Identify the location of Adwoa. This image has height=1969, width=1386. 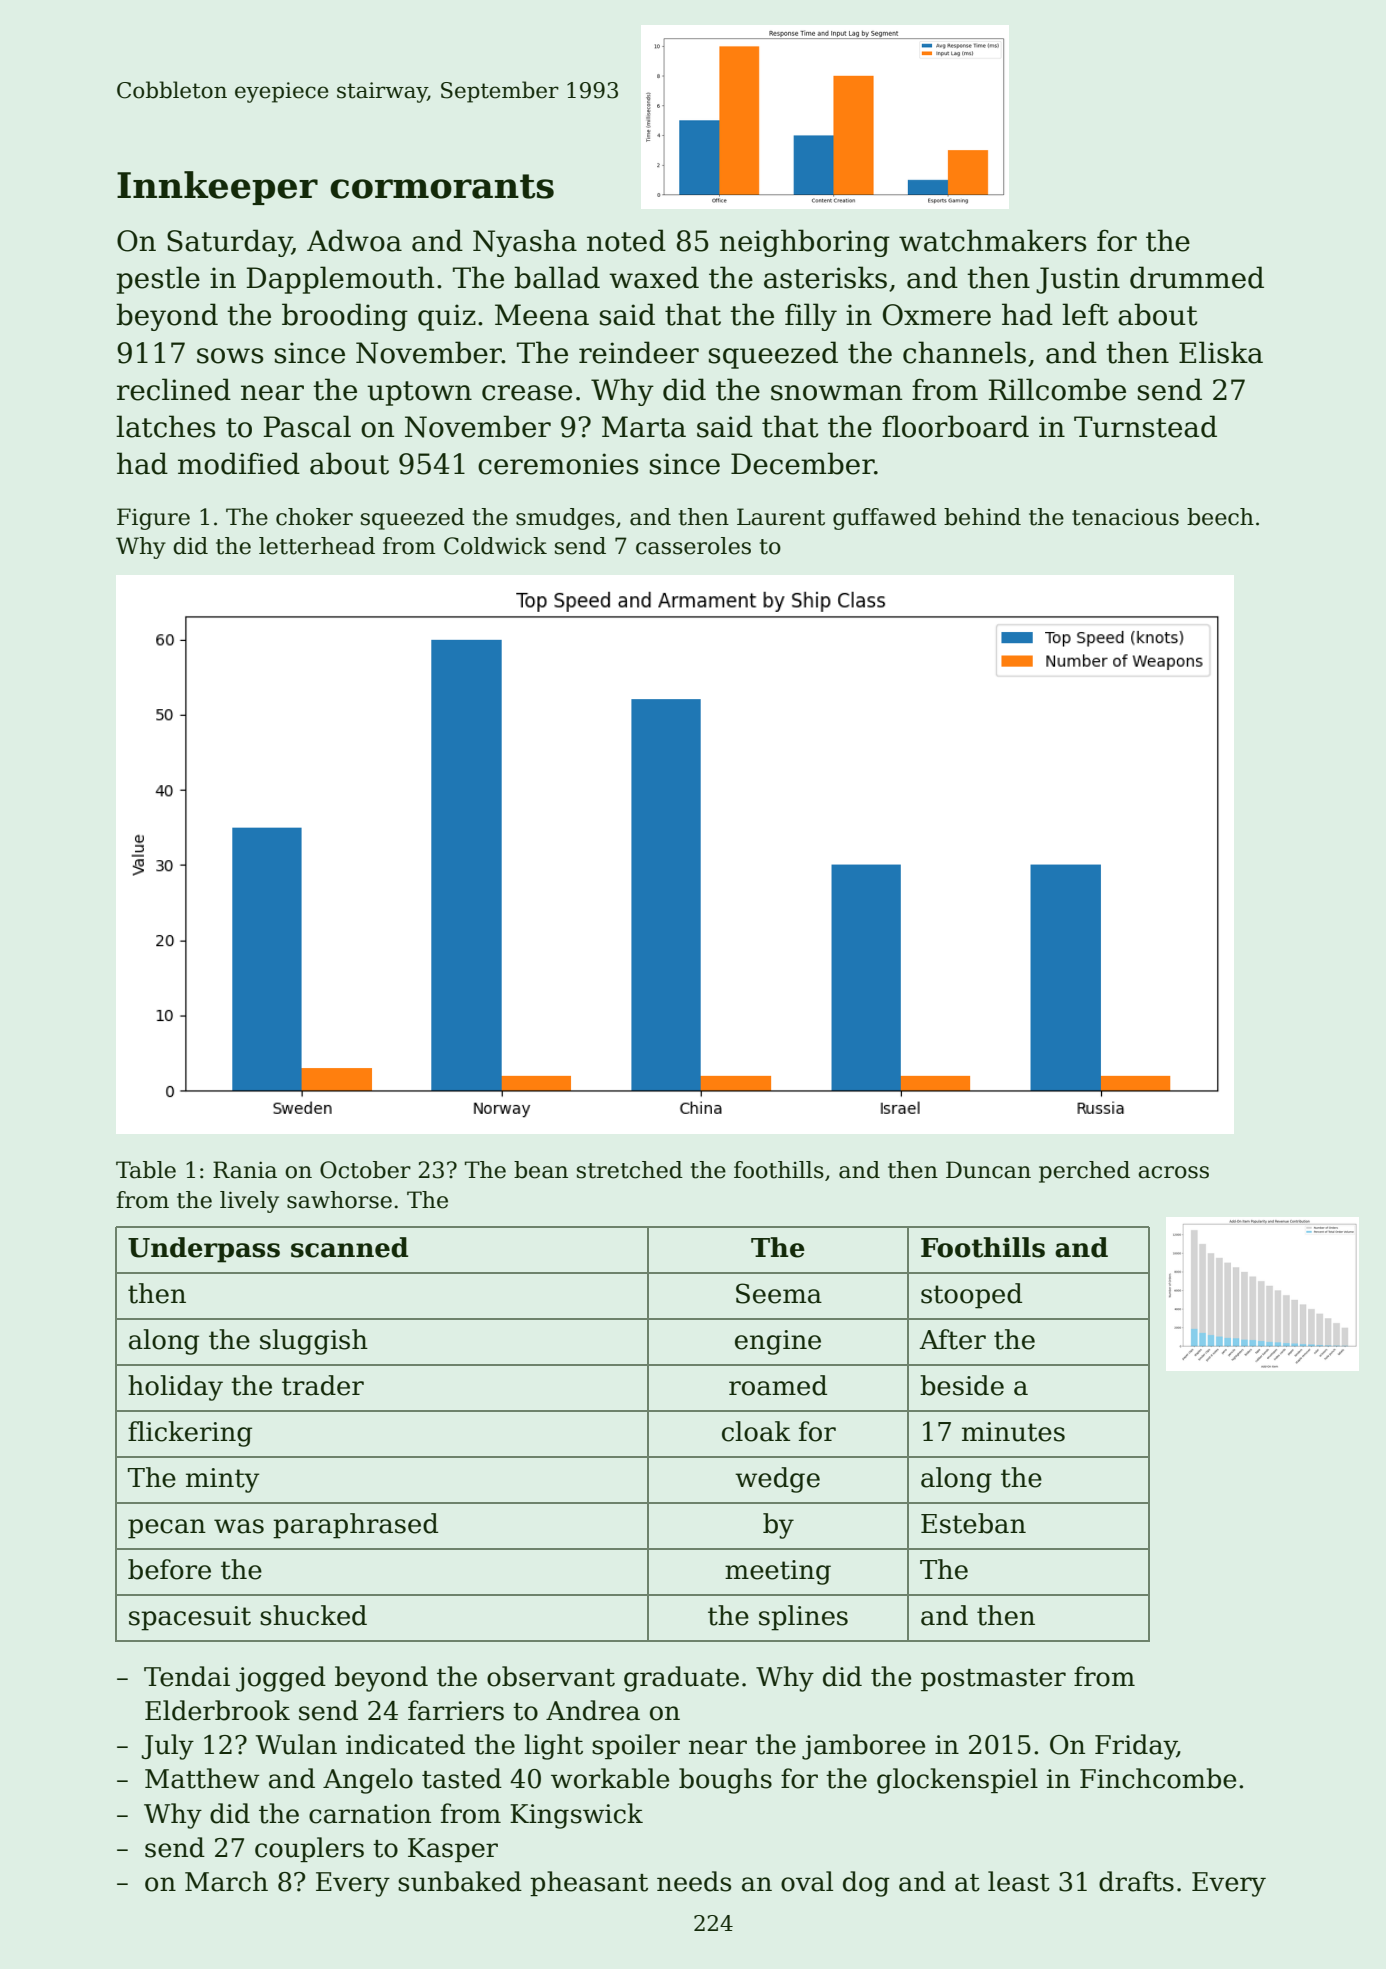
(354, 240).
